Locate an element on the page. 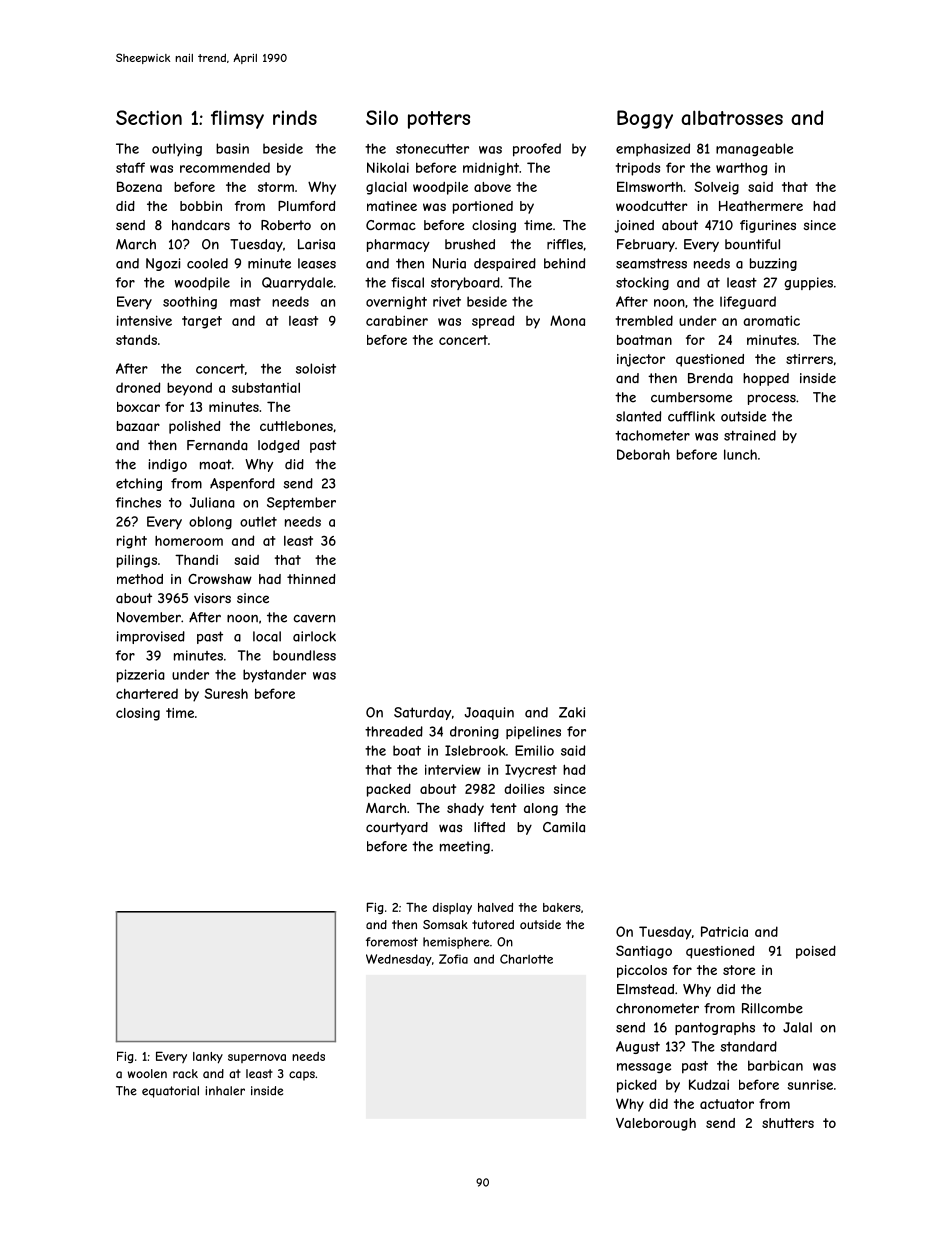 The image size is (952, 1233). Ngozi is located at coordinates (163, 264).
